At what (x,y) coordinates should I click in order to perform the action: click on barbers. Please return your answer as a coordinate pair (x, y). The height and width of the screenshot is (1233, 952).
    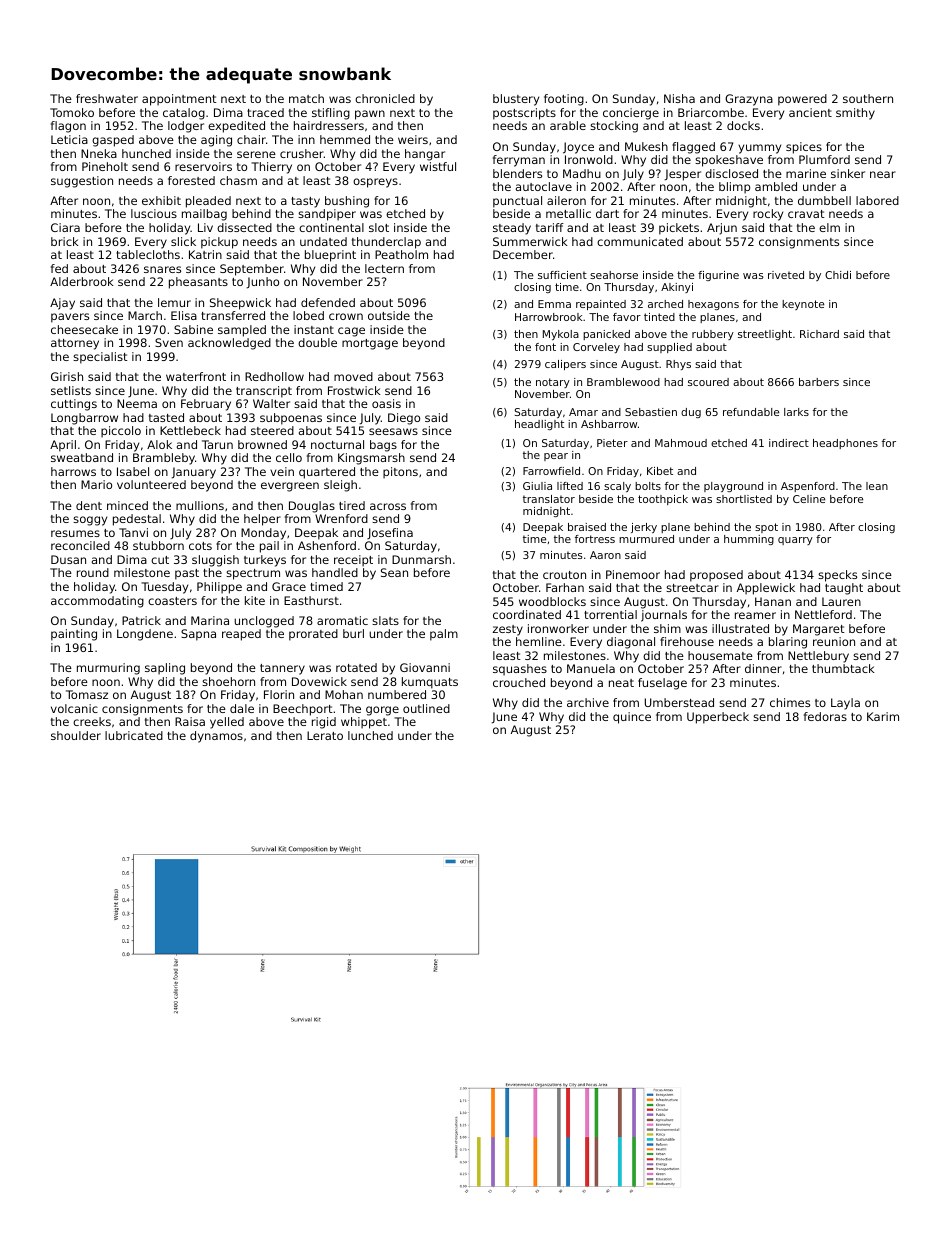
    Looking at the image, I should click on (819, 382).
